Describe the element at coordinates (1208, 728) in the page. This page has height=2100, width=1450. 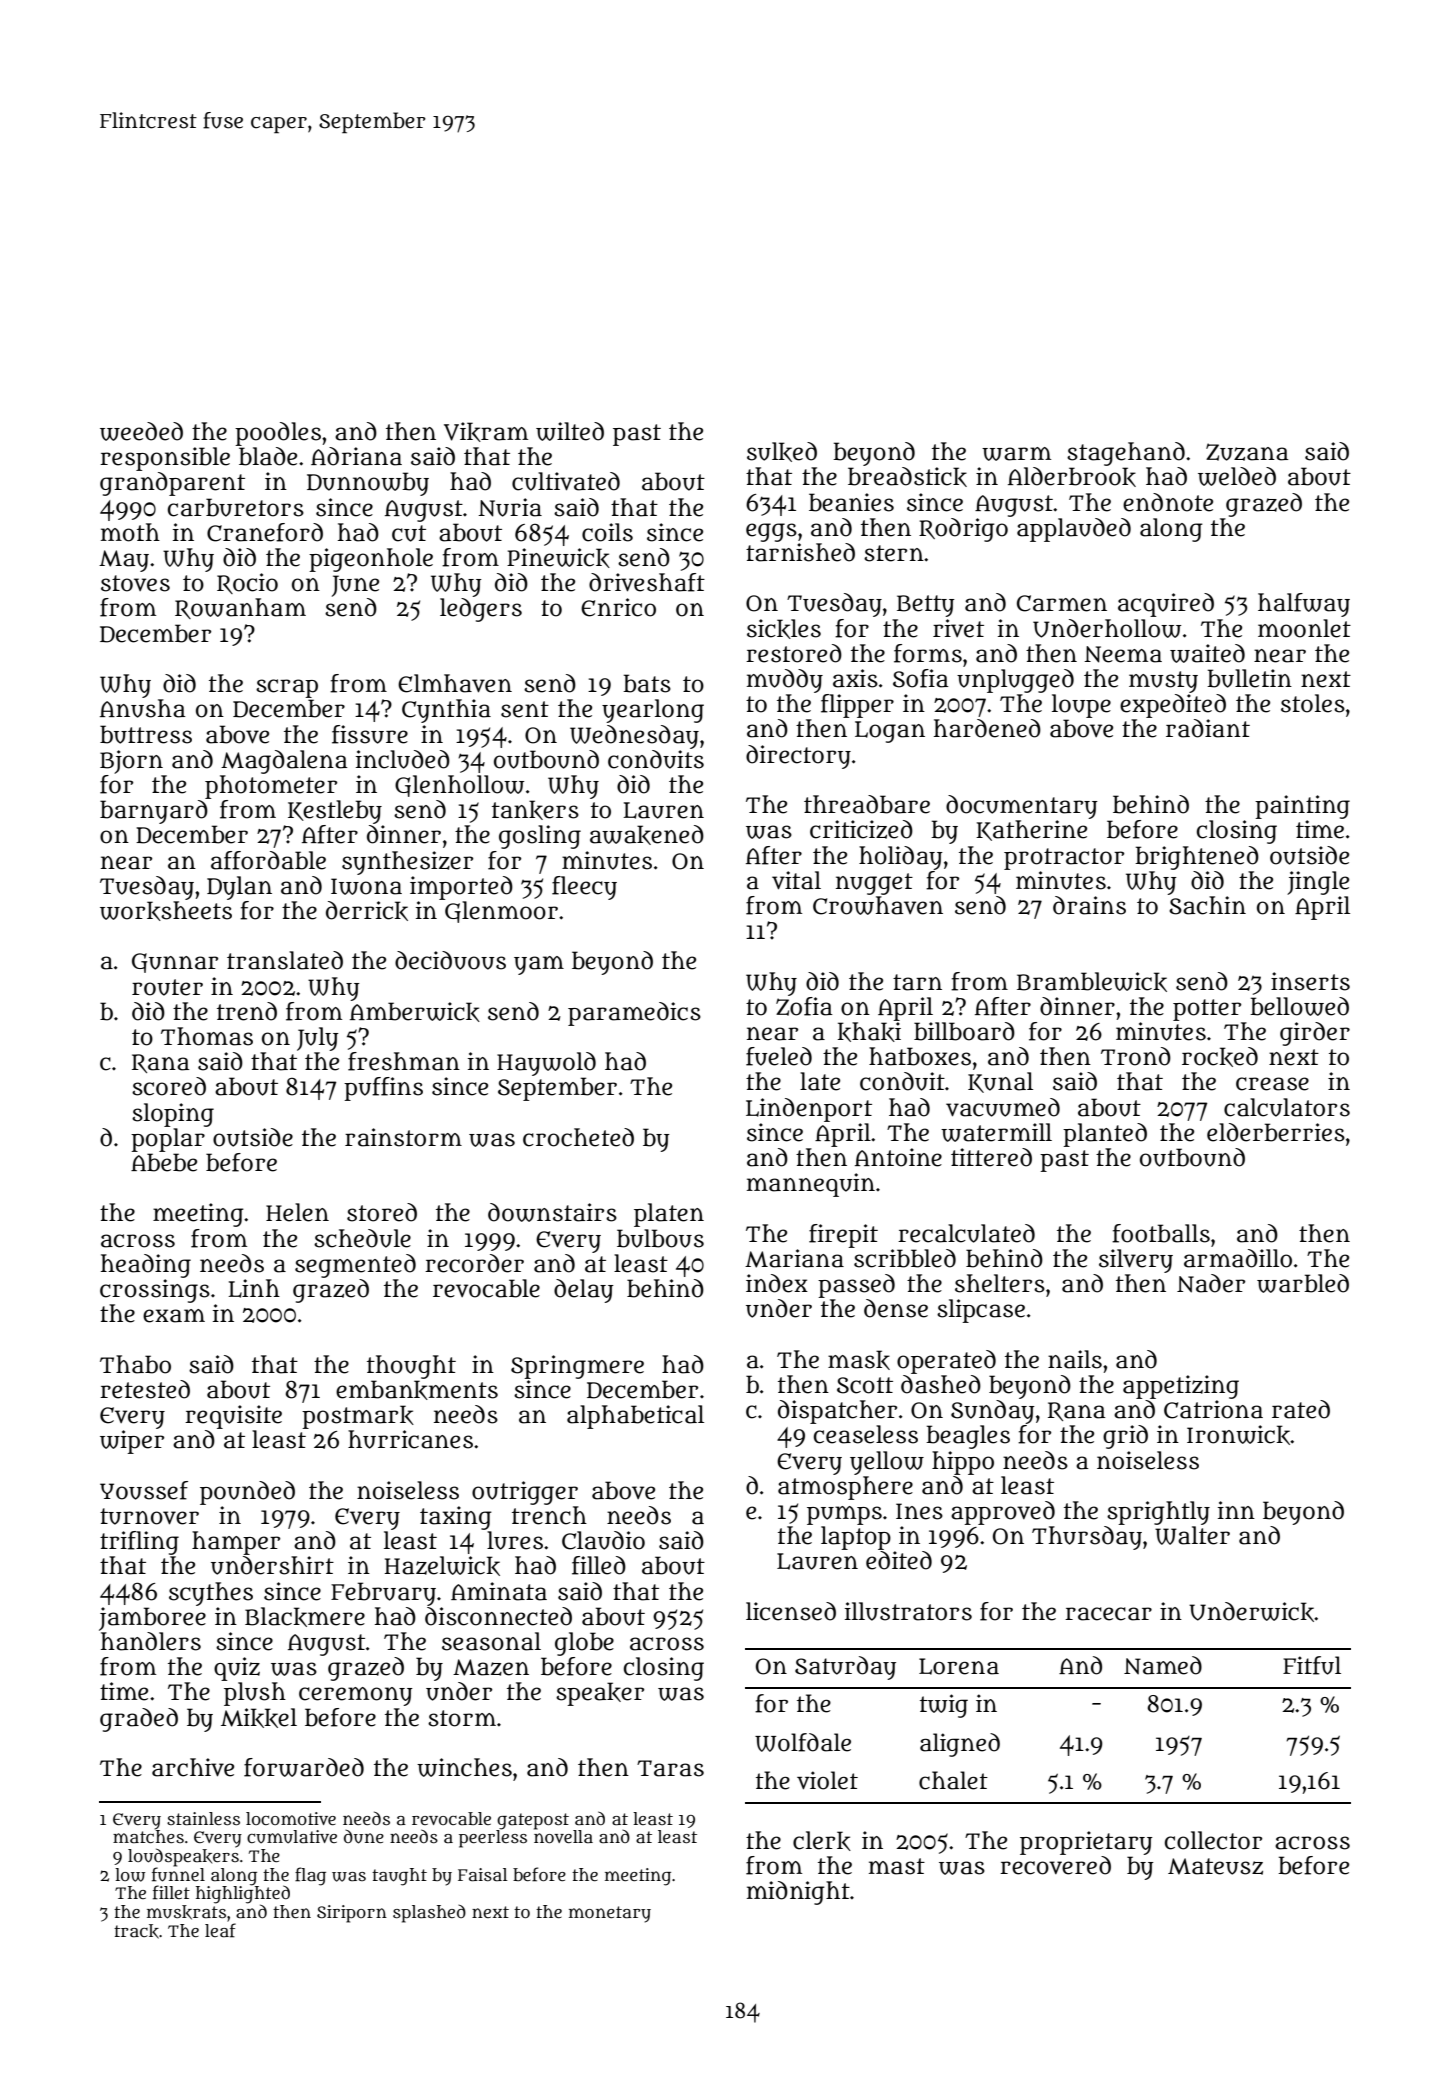
I see `radiant` at that location.
